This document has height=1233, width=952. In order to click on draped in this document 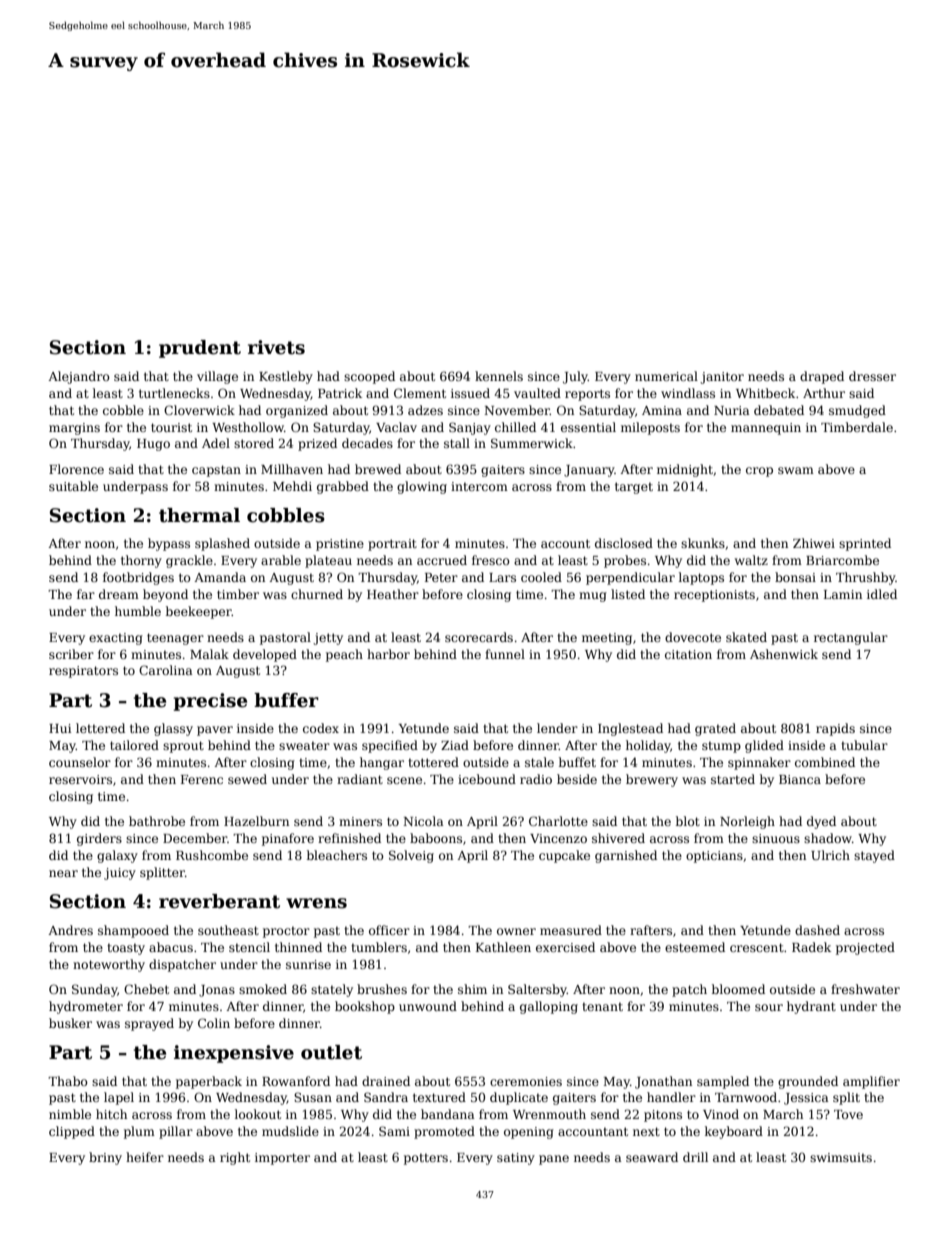, I will do `click(822, 377)`.
